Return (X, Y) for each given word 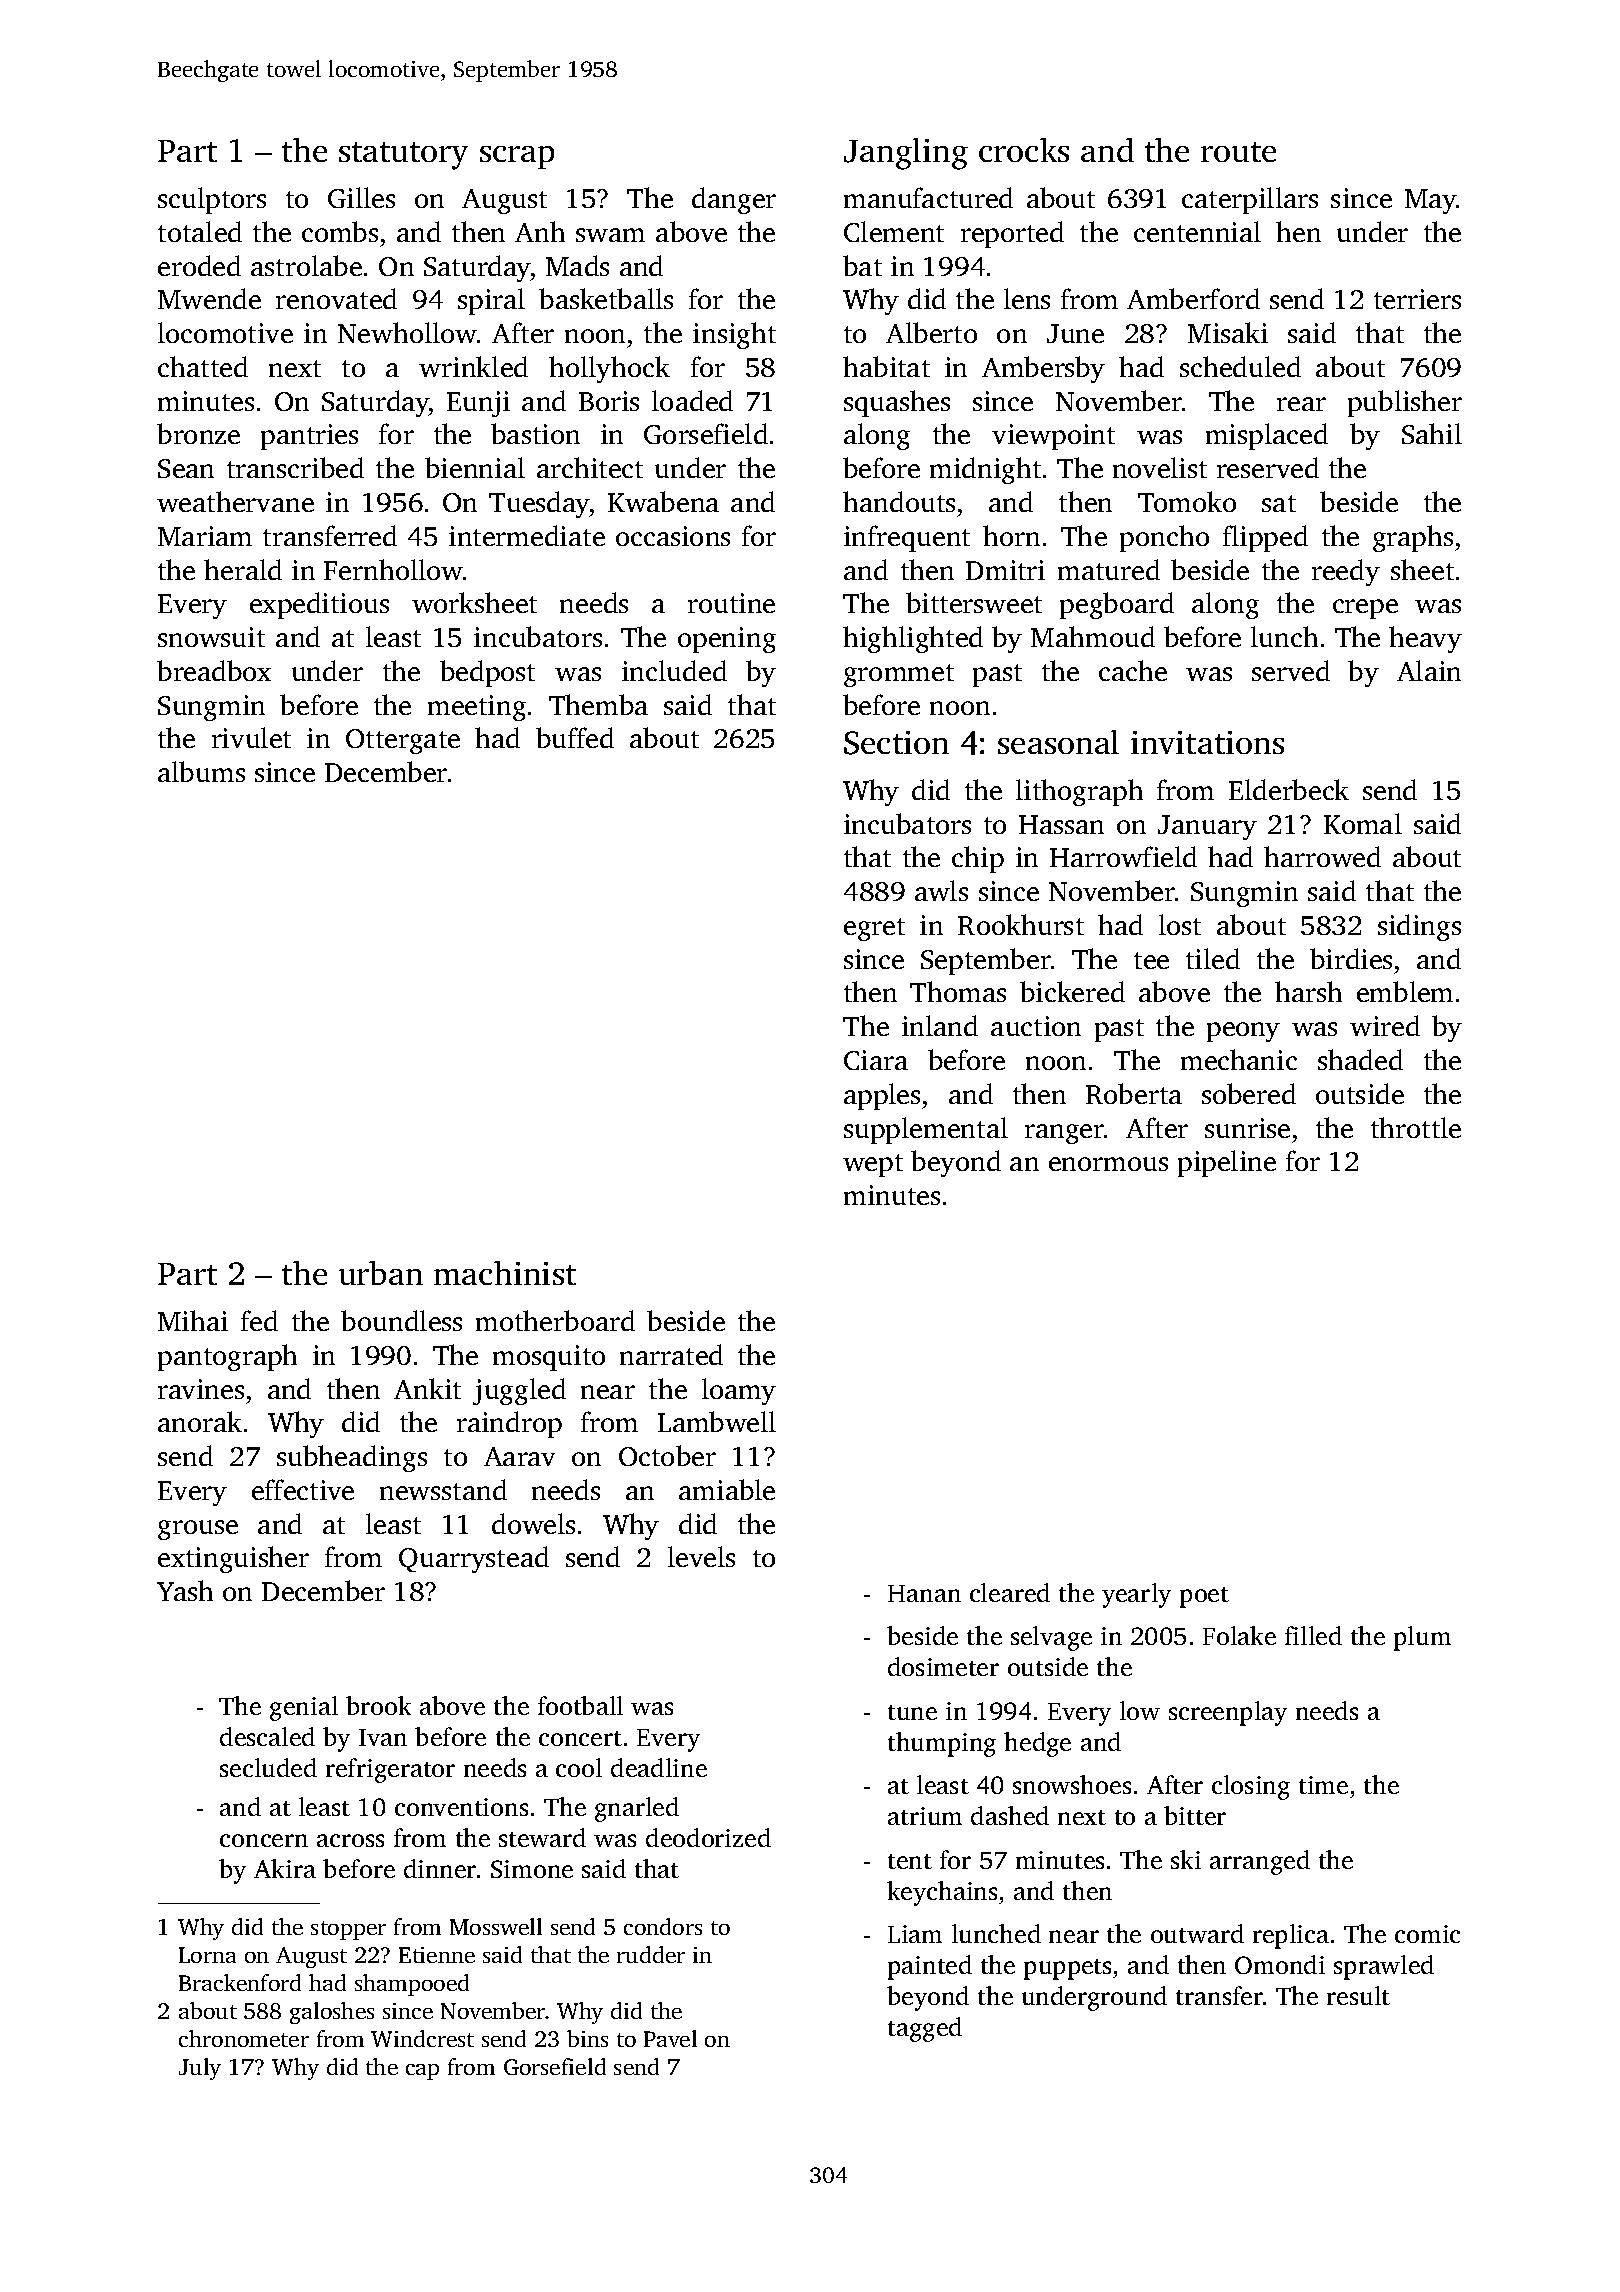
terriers (1417, 299)
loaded (692, 400)
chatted (203, 366)
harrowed (1322, 856)
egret (874, 929)
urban (381, 1273)
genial (304, 1708)
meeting (477, 708)
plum (1422, 1638)
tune (912, 1712)
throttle (1416, 1127)
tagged (925, 2029)
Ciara (876, 1060)
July (200, 2069)
